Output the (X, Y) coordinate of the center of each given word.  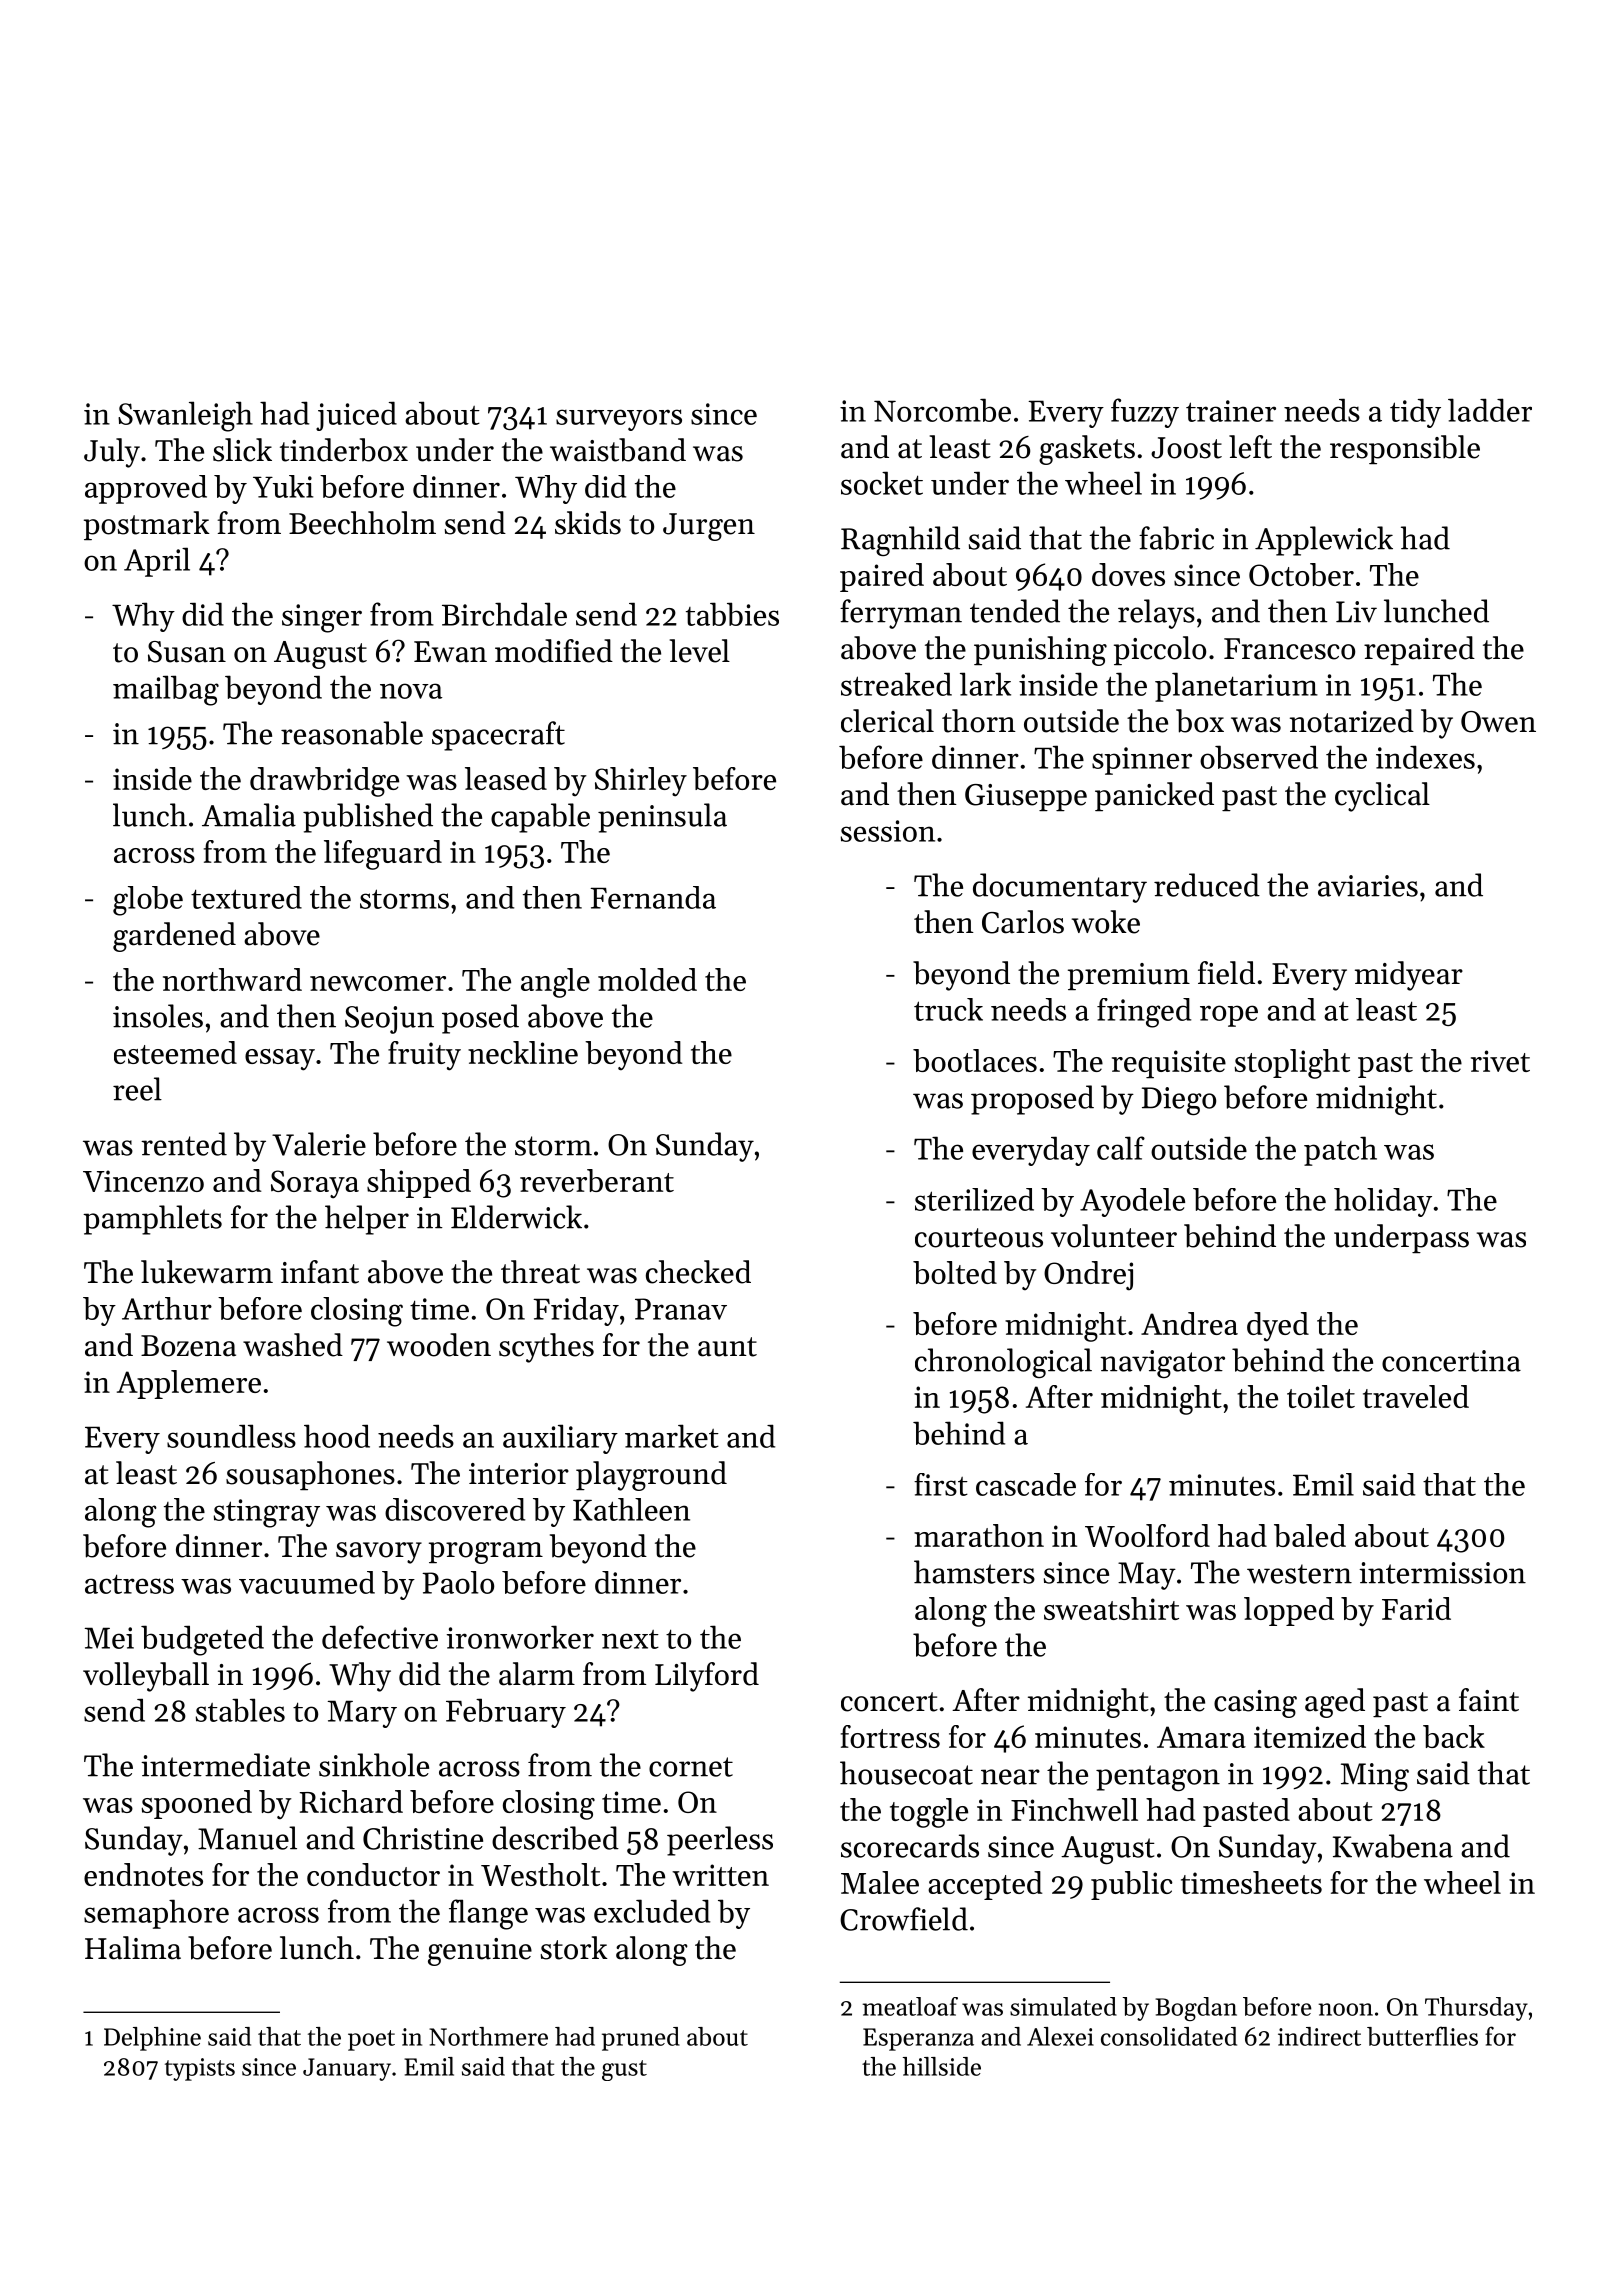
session (888, 831)
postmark (147, 525)
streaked (896, 684)
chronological (1003, 1363)
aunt (727, 1347)
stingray (267, 1513)
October (1301, 574)
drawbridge (324, 782)
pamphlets (152, 1220)
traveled (1416, 1396)
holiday (1383, 1202)
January (347, 2069)
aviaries (1368, 886)
